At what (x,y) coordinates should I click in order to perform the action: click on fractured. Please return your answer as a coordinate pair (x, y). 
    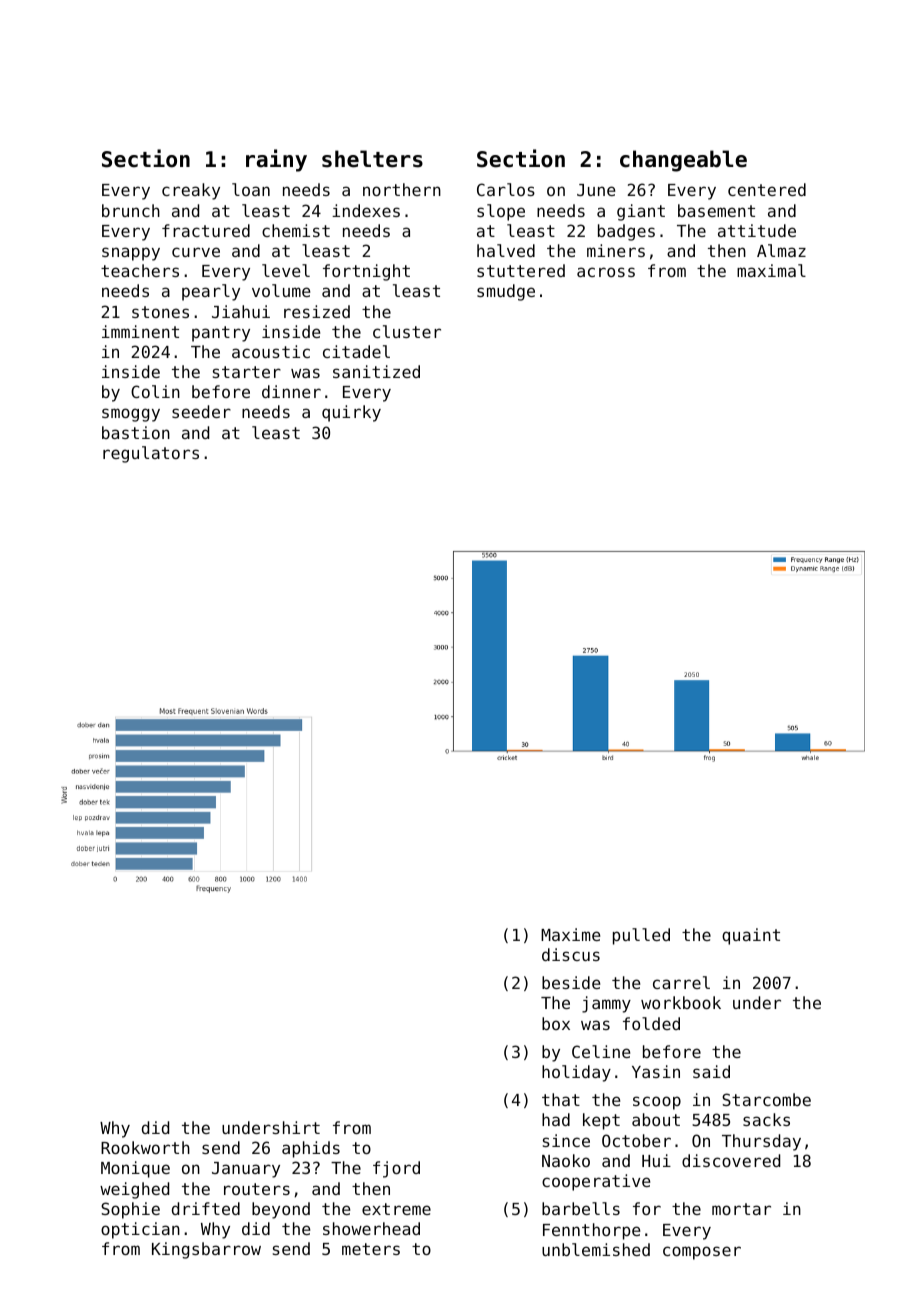
    Looking at the image, I should click on (206, 230).
